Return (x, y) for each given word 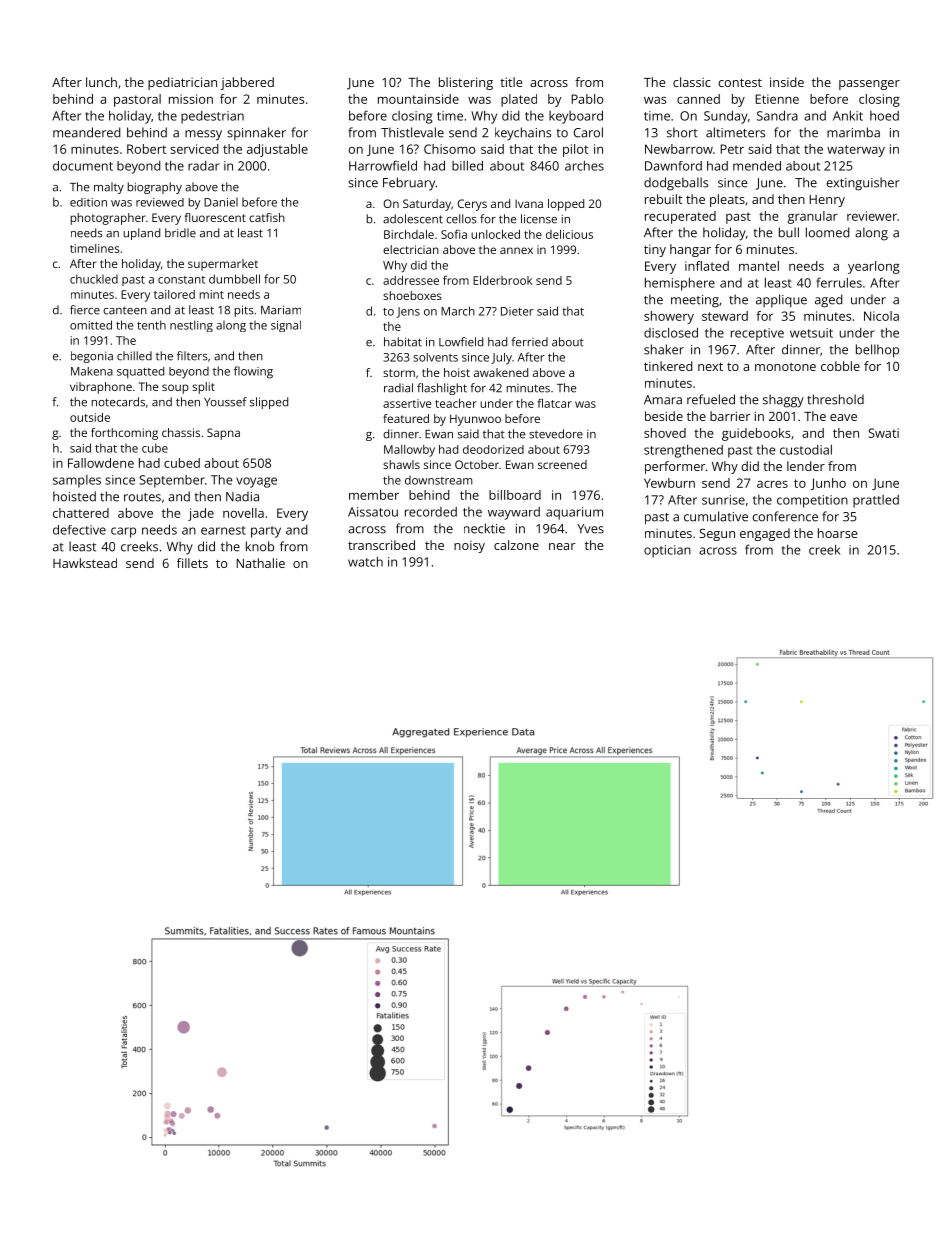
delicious (569, 234)
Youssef (225, 402)
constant (181, 280)
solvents (435, 357)
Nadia (242, 496)
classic (692, 82)
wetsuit (811, 333)
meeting (695, 301)
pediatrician (182, 83)
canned (698, 99)
